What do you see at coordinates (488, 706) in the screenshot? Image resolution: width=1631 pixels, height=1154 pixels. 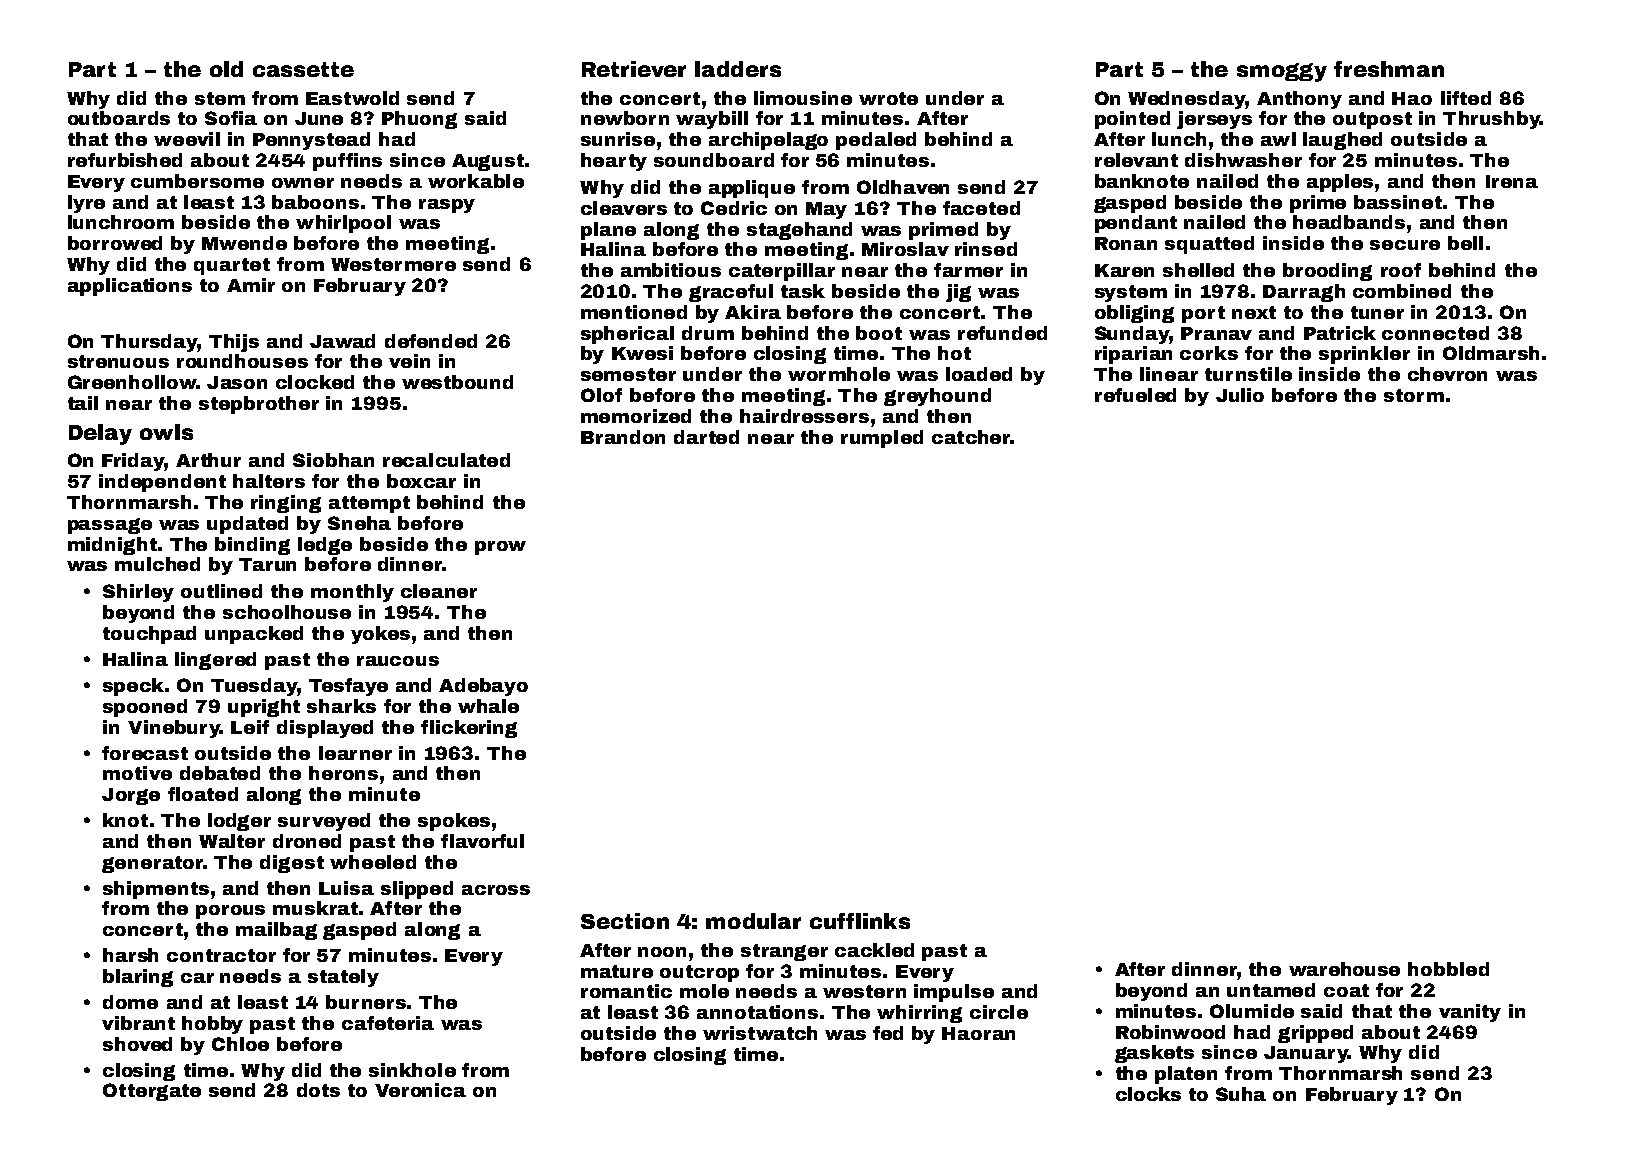 I see `whale` at bounding box center [488, 706].
